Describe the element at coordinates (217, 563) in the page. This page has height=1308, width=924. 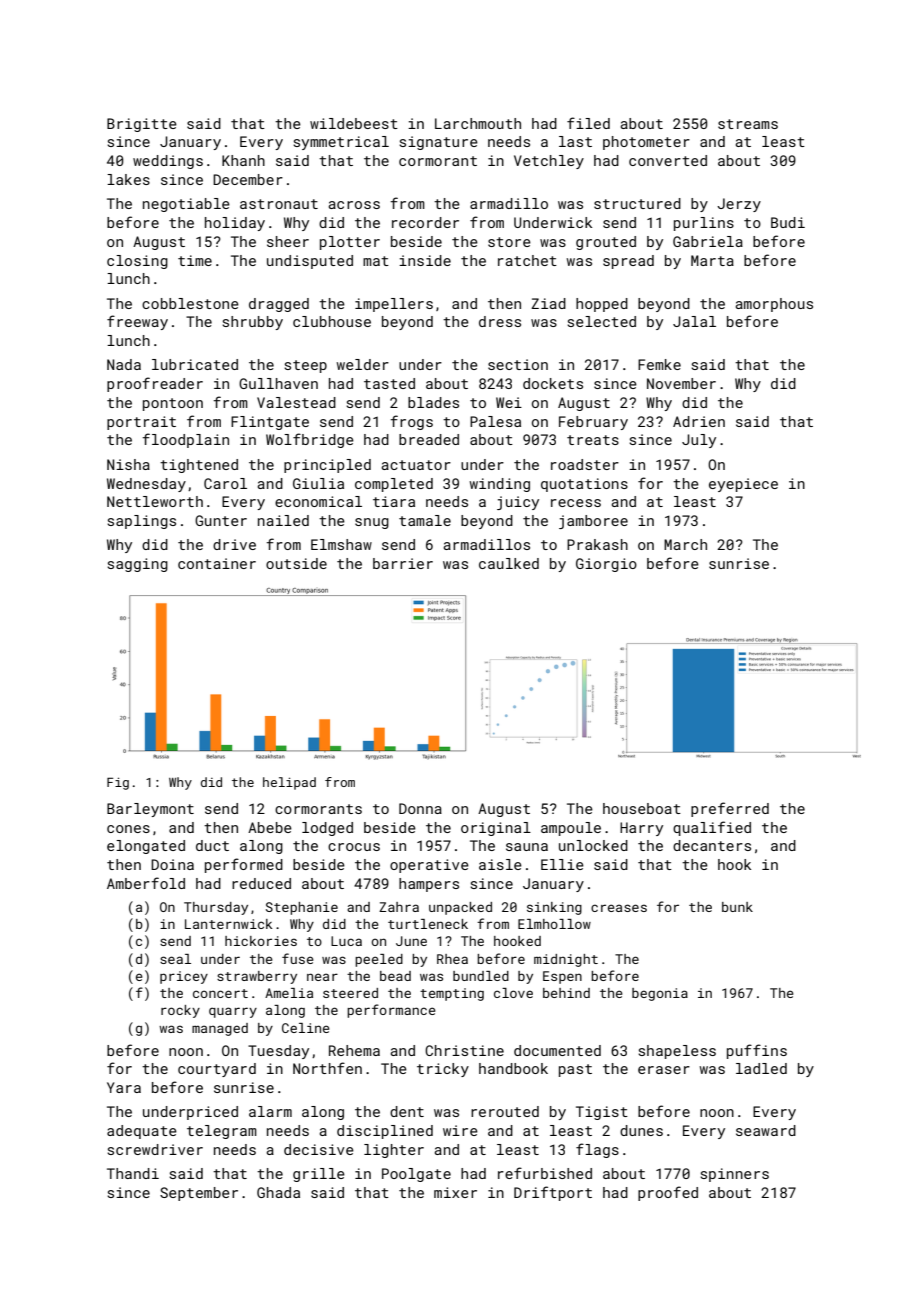
I see `container` at that location.
